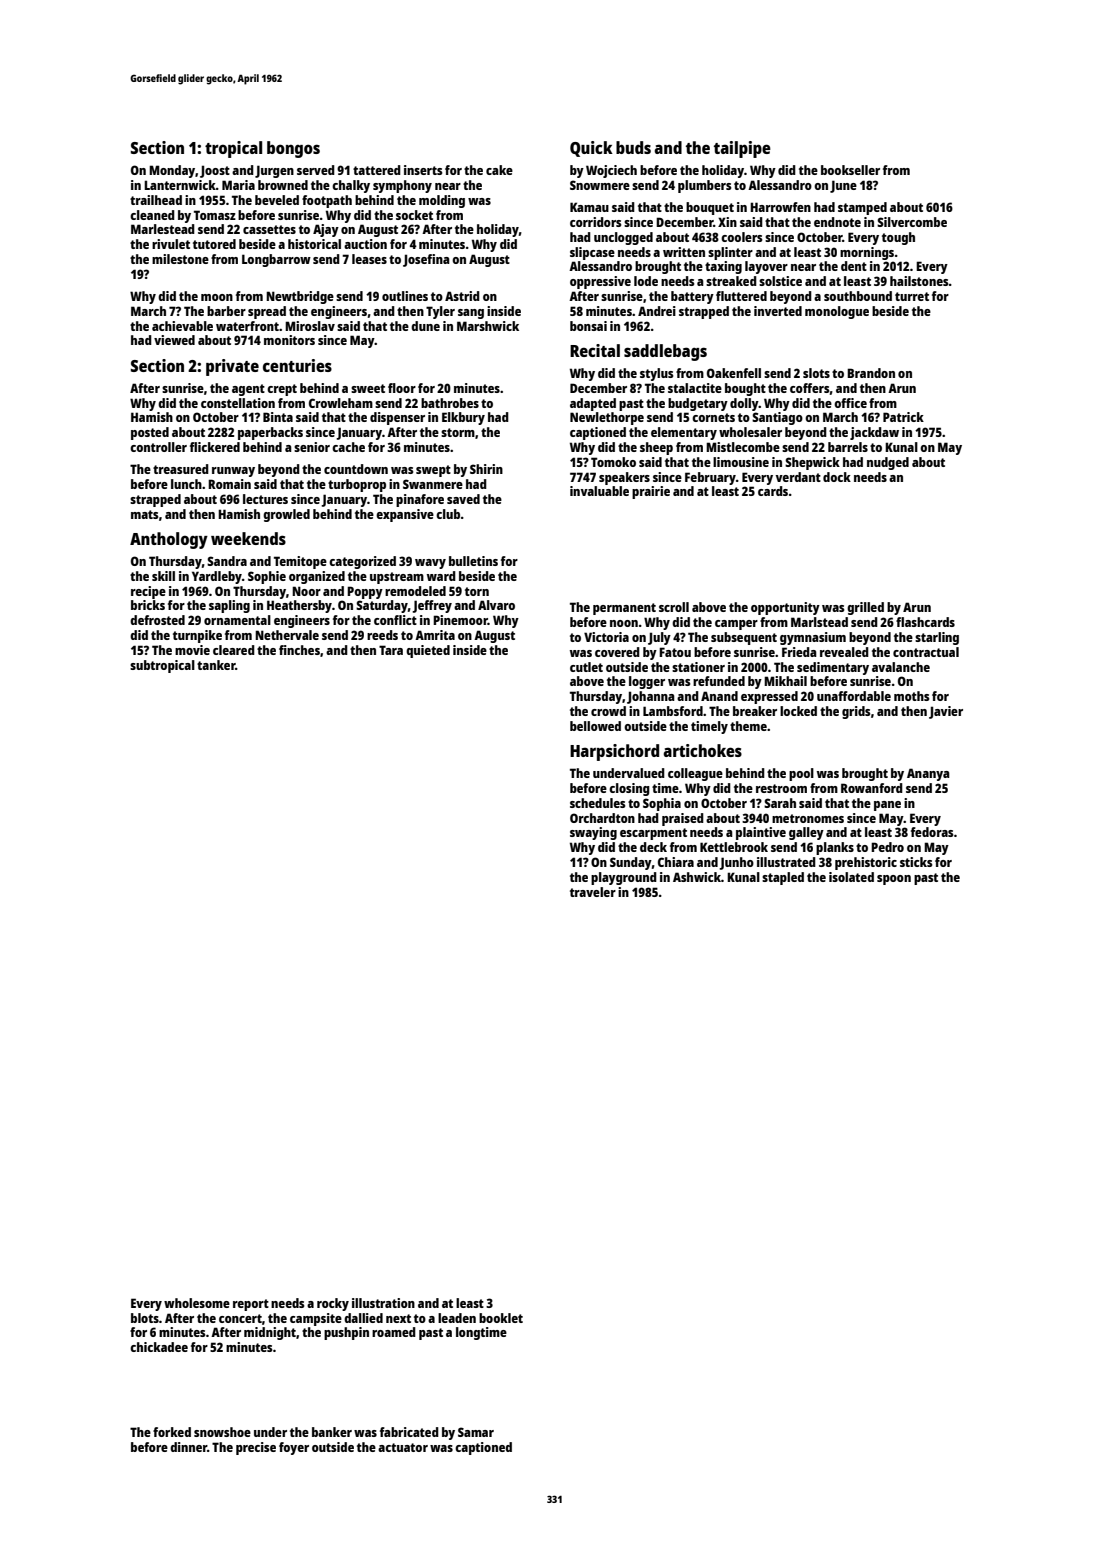 Image resolution: width=1094 pixels, height=1548 pixels. Describe the element at coordinates (181, 469) in the document. I see `treasured` at that location.
